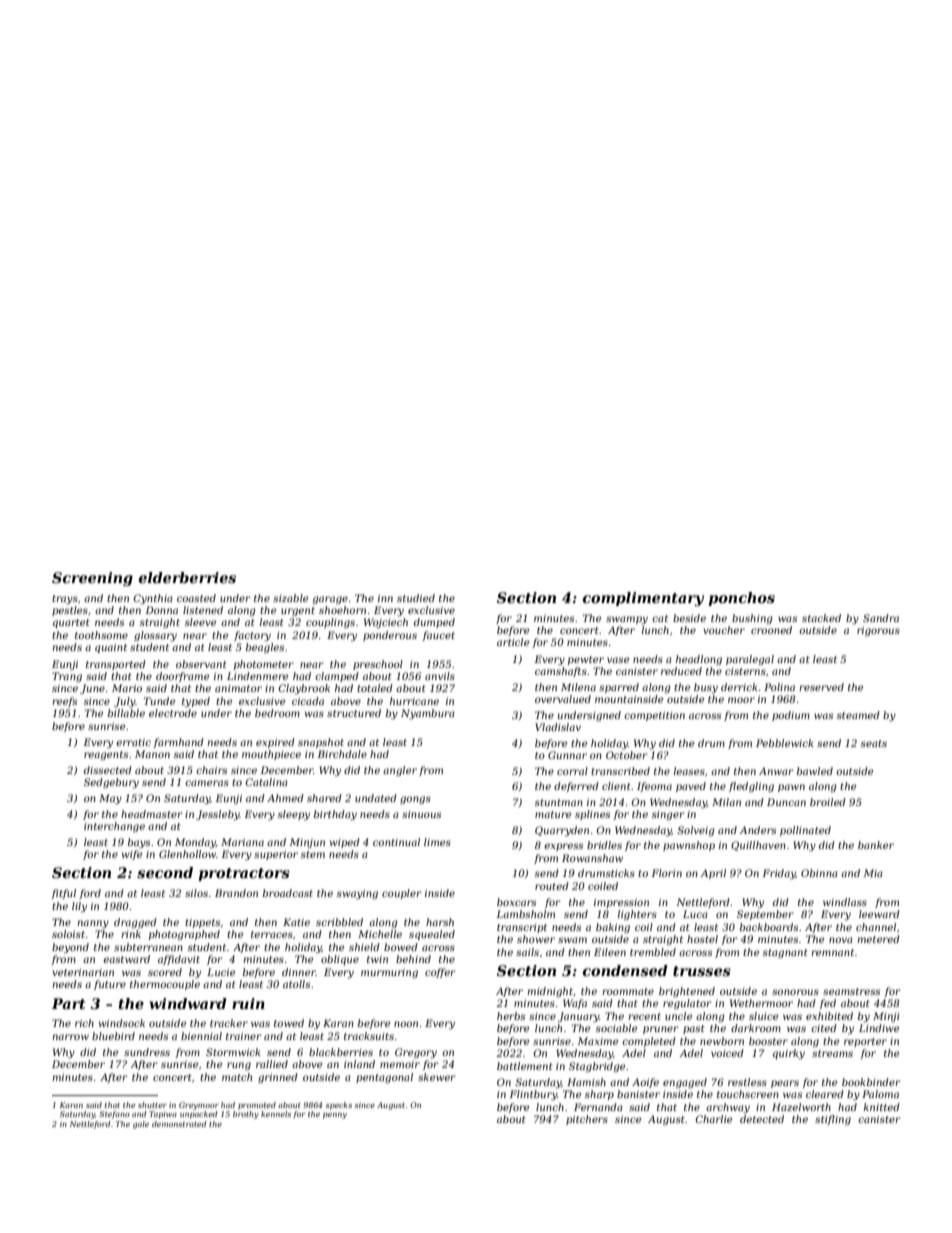 The image size is (952, 1233). What do you see at coordinates (244, 874) in the screenshot?
I see `protractors` at bounding box center [244, 874].
